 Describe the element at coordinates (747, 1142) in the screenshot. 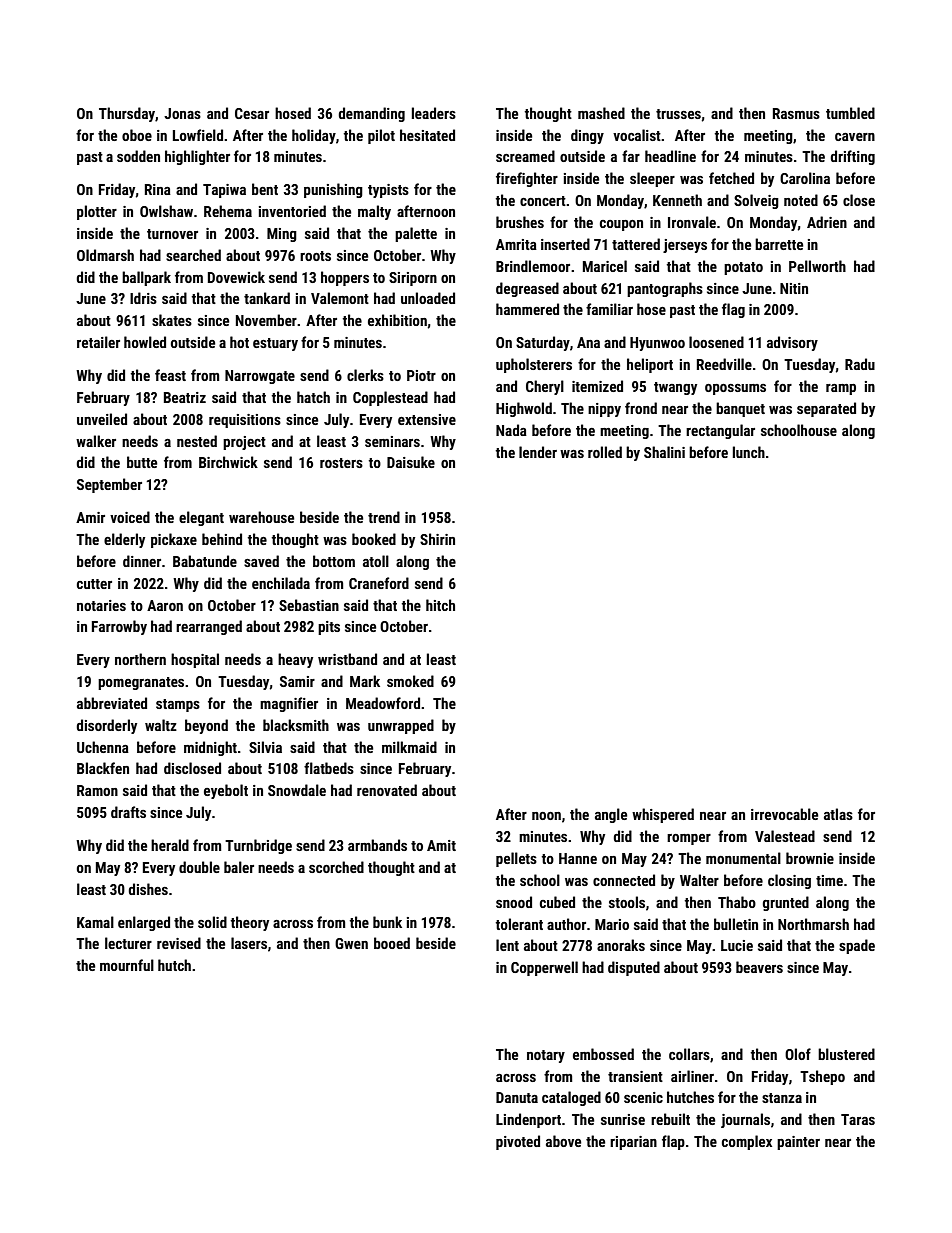

I see `complex` at that location.
